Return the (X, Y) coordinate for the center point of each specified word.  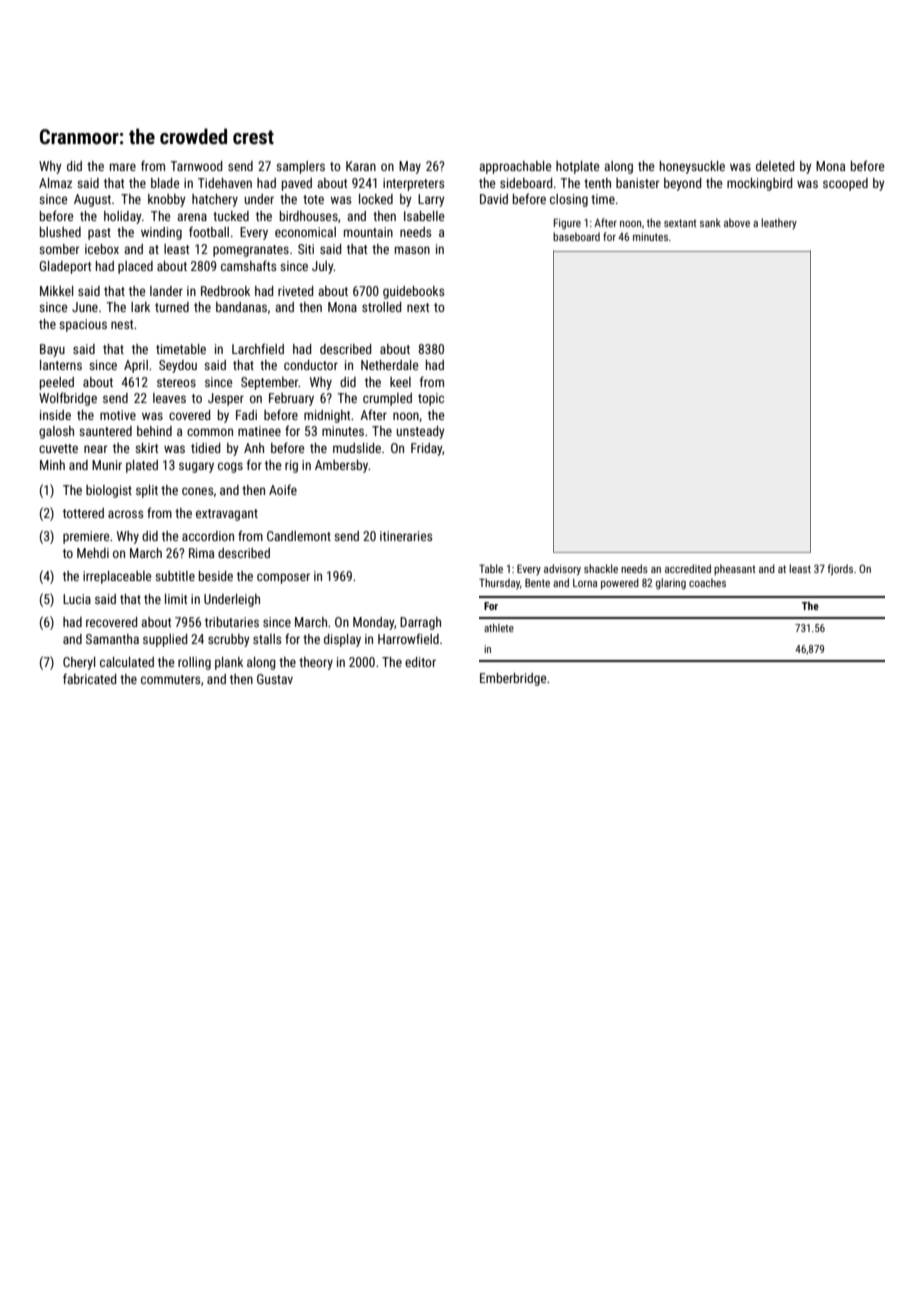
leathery (779, 223)
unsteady (421, 432)
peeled (57, 383)
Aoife (283, 489)
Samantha (112, 639)
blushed (60, 232)
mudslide (357, 448)
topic (431, 399)
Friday (427, 449)
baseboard (576, 236)
